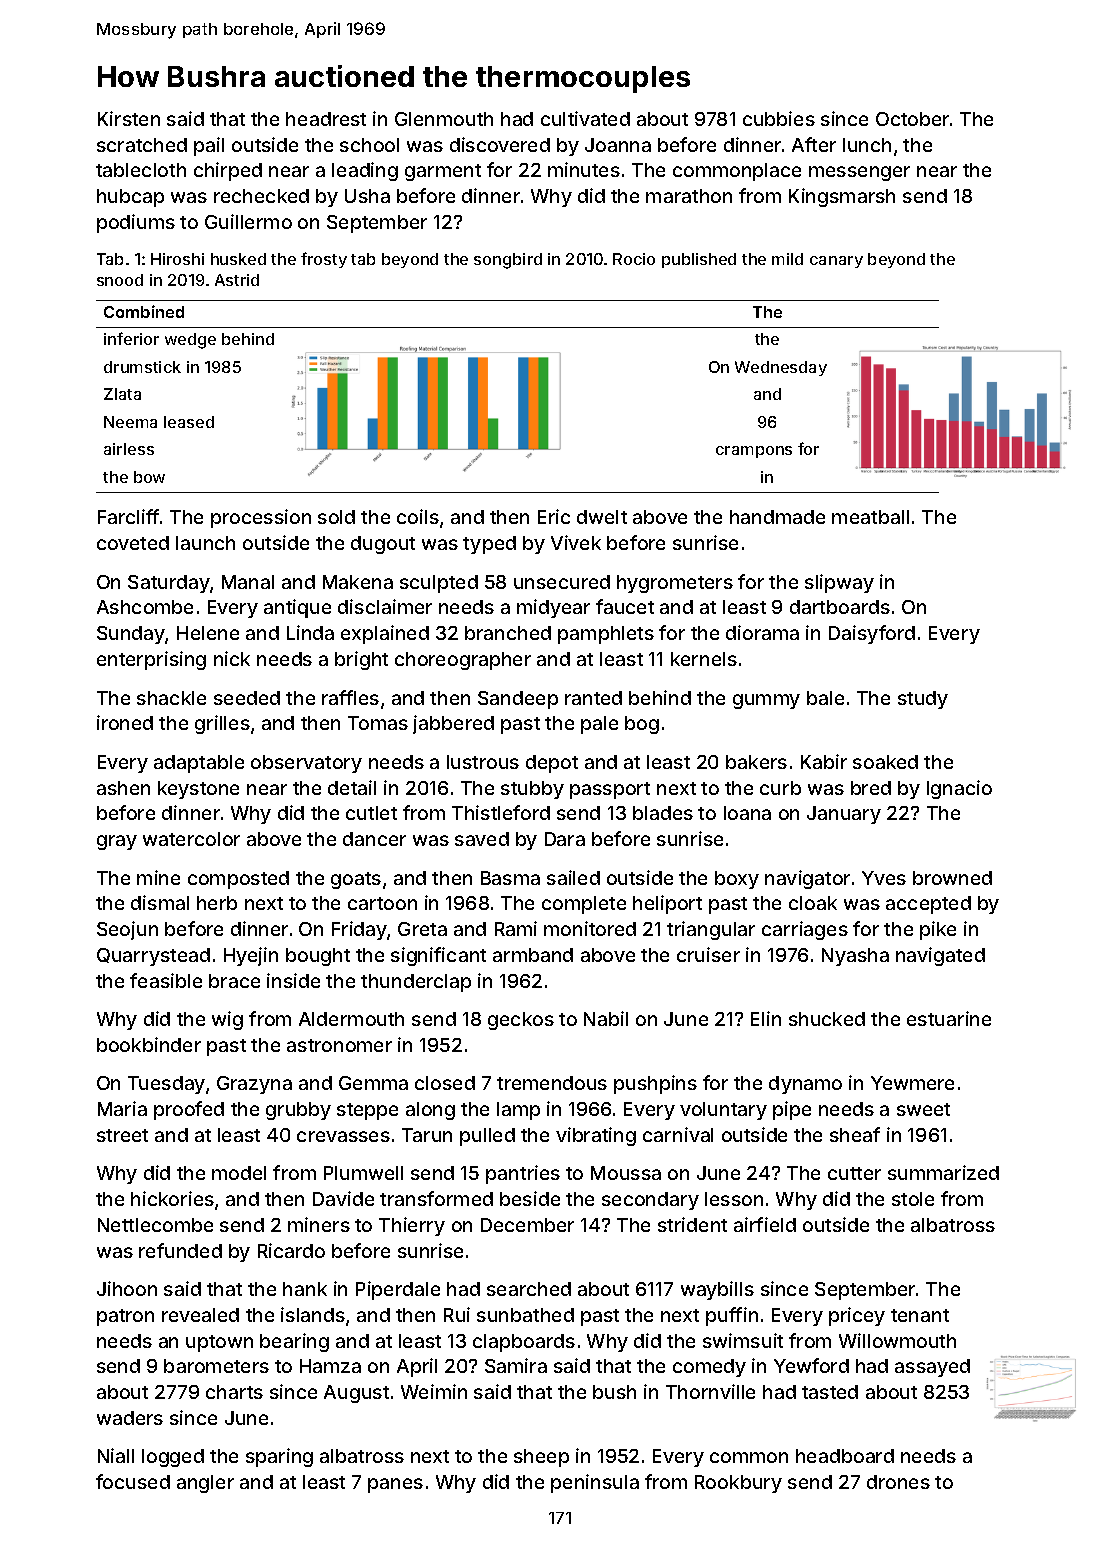 The image size is (1097, 1551). What do you see at coordinates (151, 660) in the document?
I see `enterprising` at bounding box center [151, 660].
